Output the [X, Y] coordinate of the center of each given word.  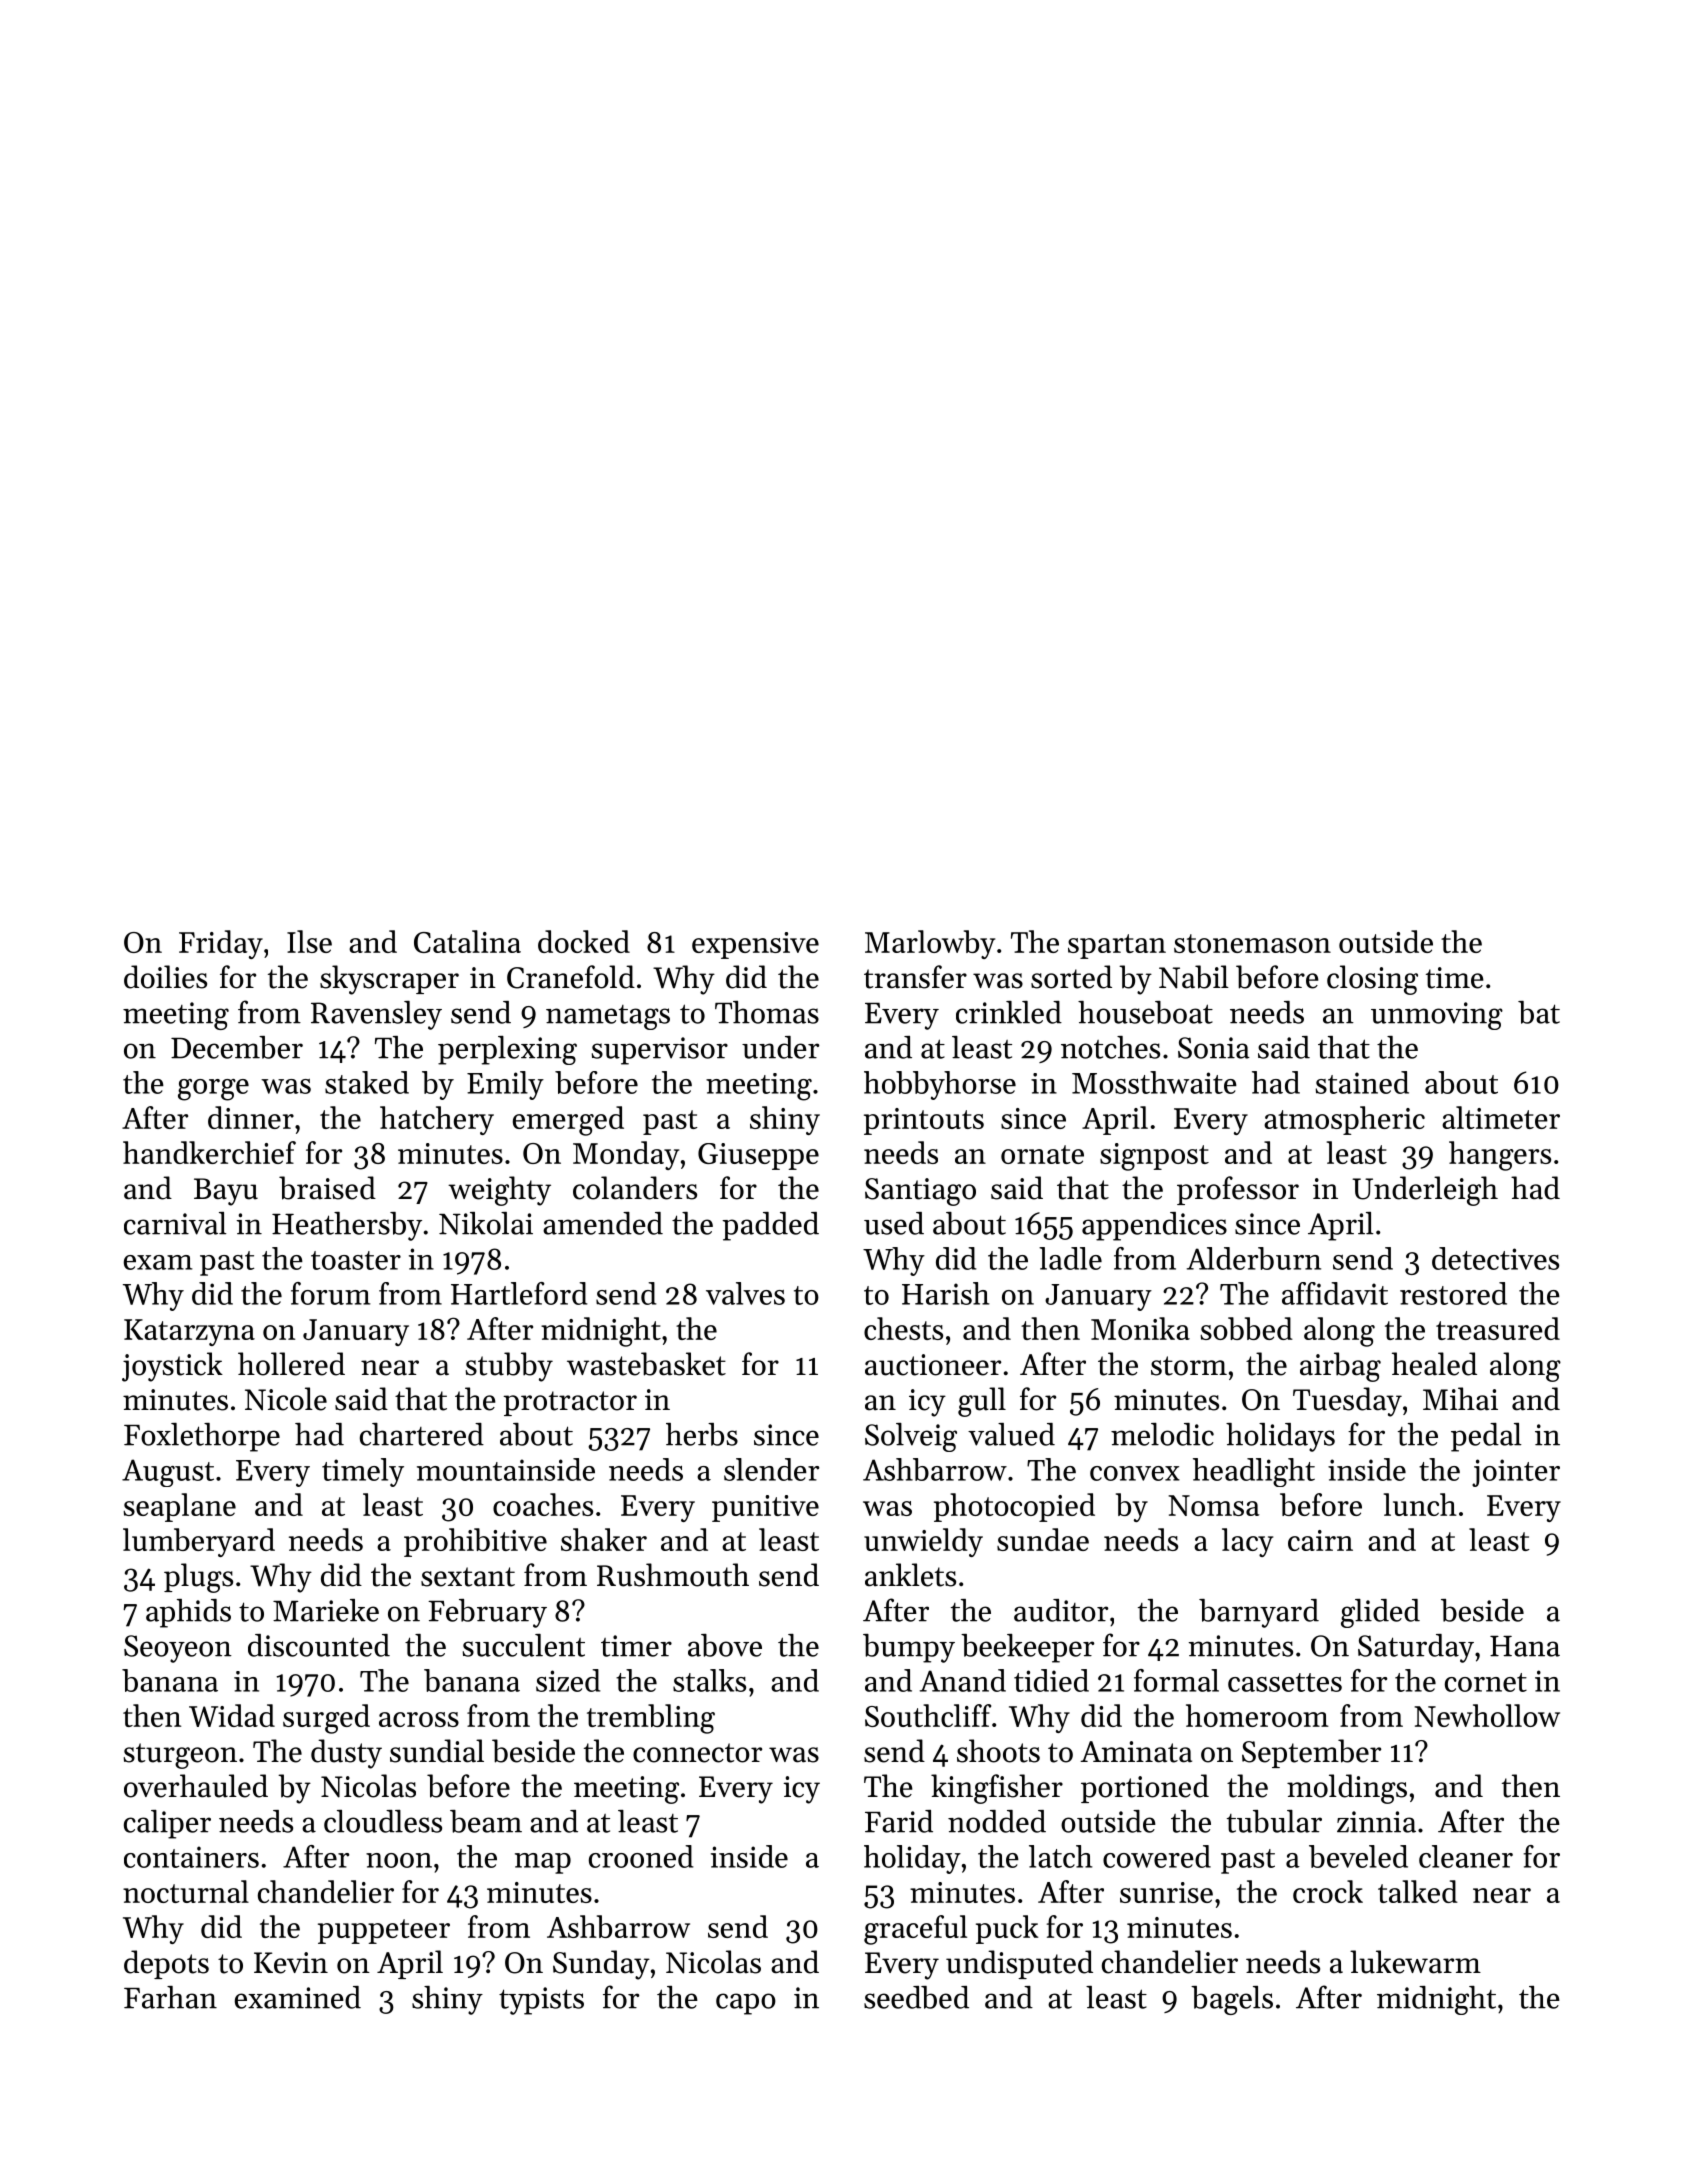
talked [1418, 1891]
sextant [468, 1577]
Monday [626, 1155]
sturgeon [180, 1756]
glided [1380, 1613]
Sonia [1214, 1048]
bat [1539, 1012]
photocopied [1014, 1507]
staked [367, 1082]
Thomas [767, 1012]
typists [541, 2001]
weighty [499, 1191]
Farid [899, 1821]
